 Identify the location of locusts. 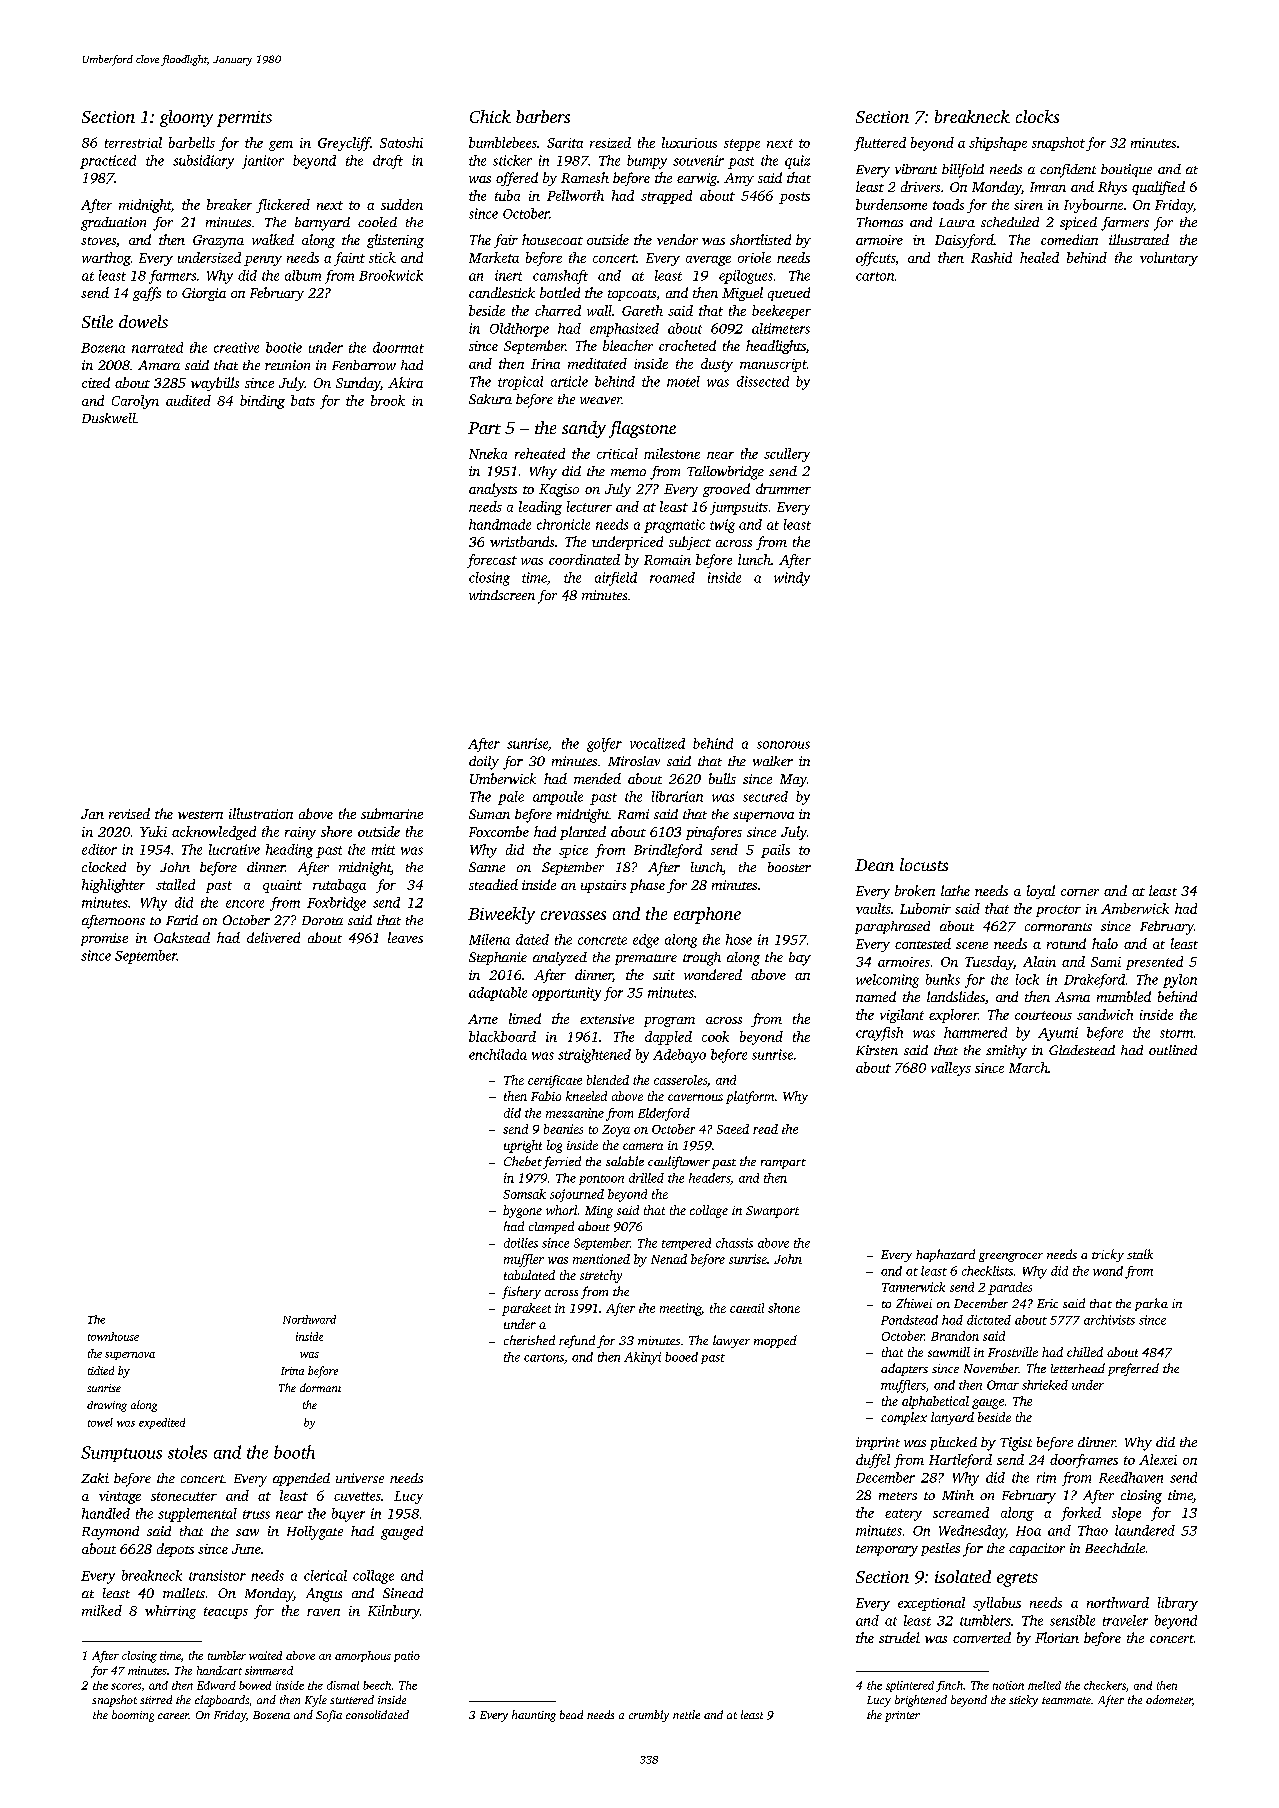
(924, 864).
